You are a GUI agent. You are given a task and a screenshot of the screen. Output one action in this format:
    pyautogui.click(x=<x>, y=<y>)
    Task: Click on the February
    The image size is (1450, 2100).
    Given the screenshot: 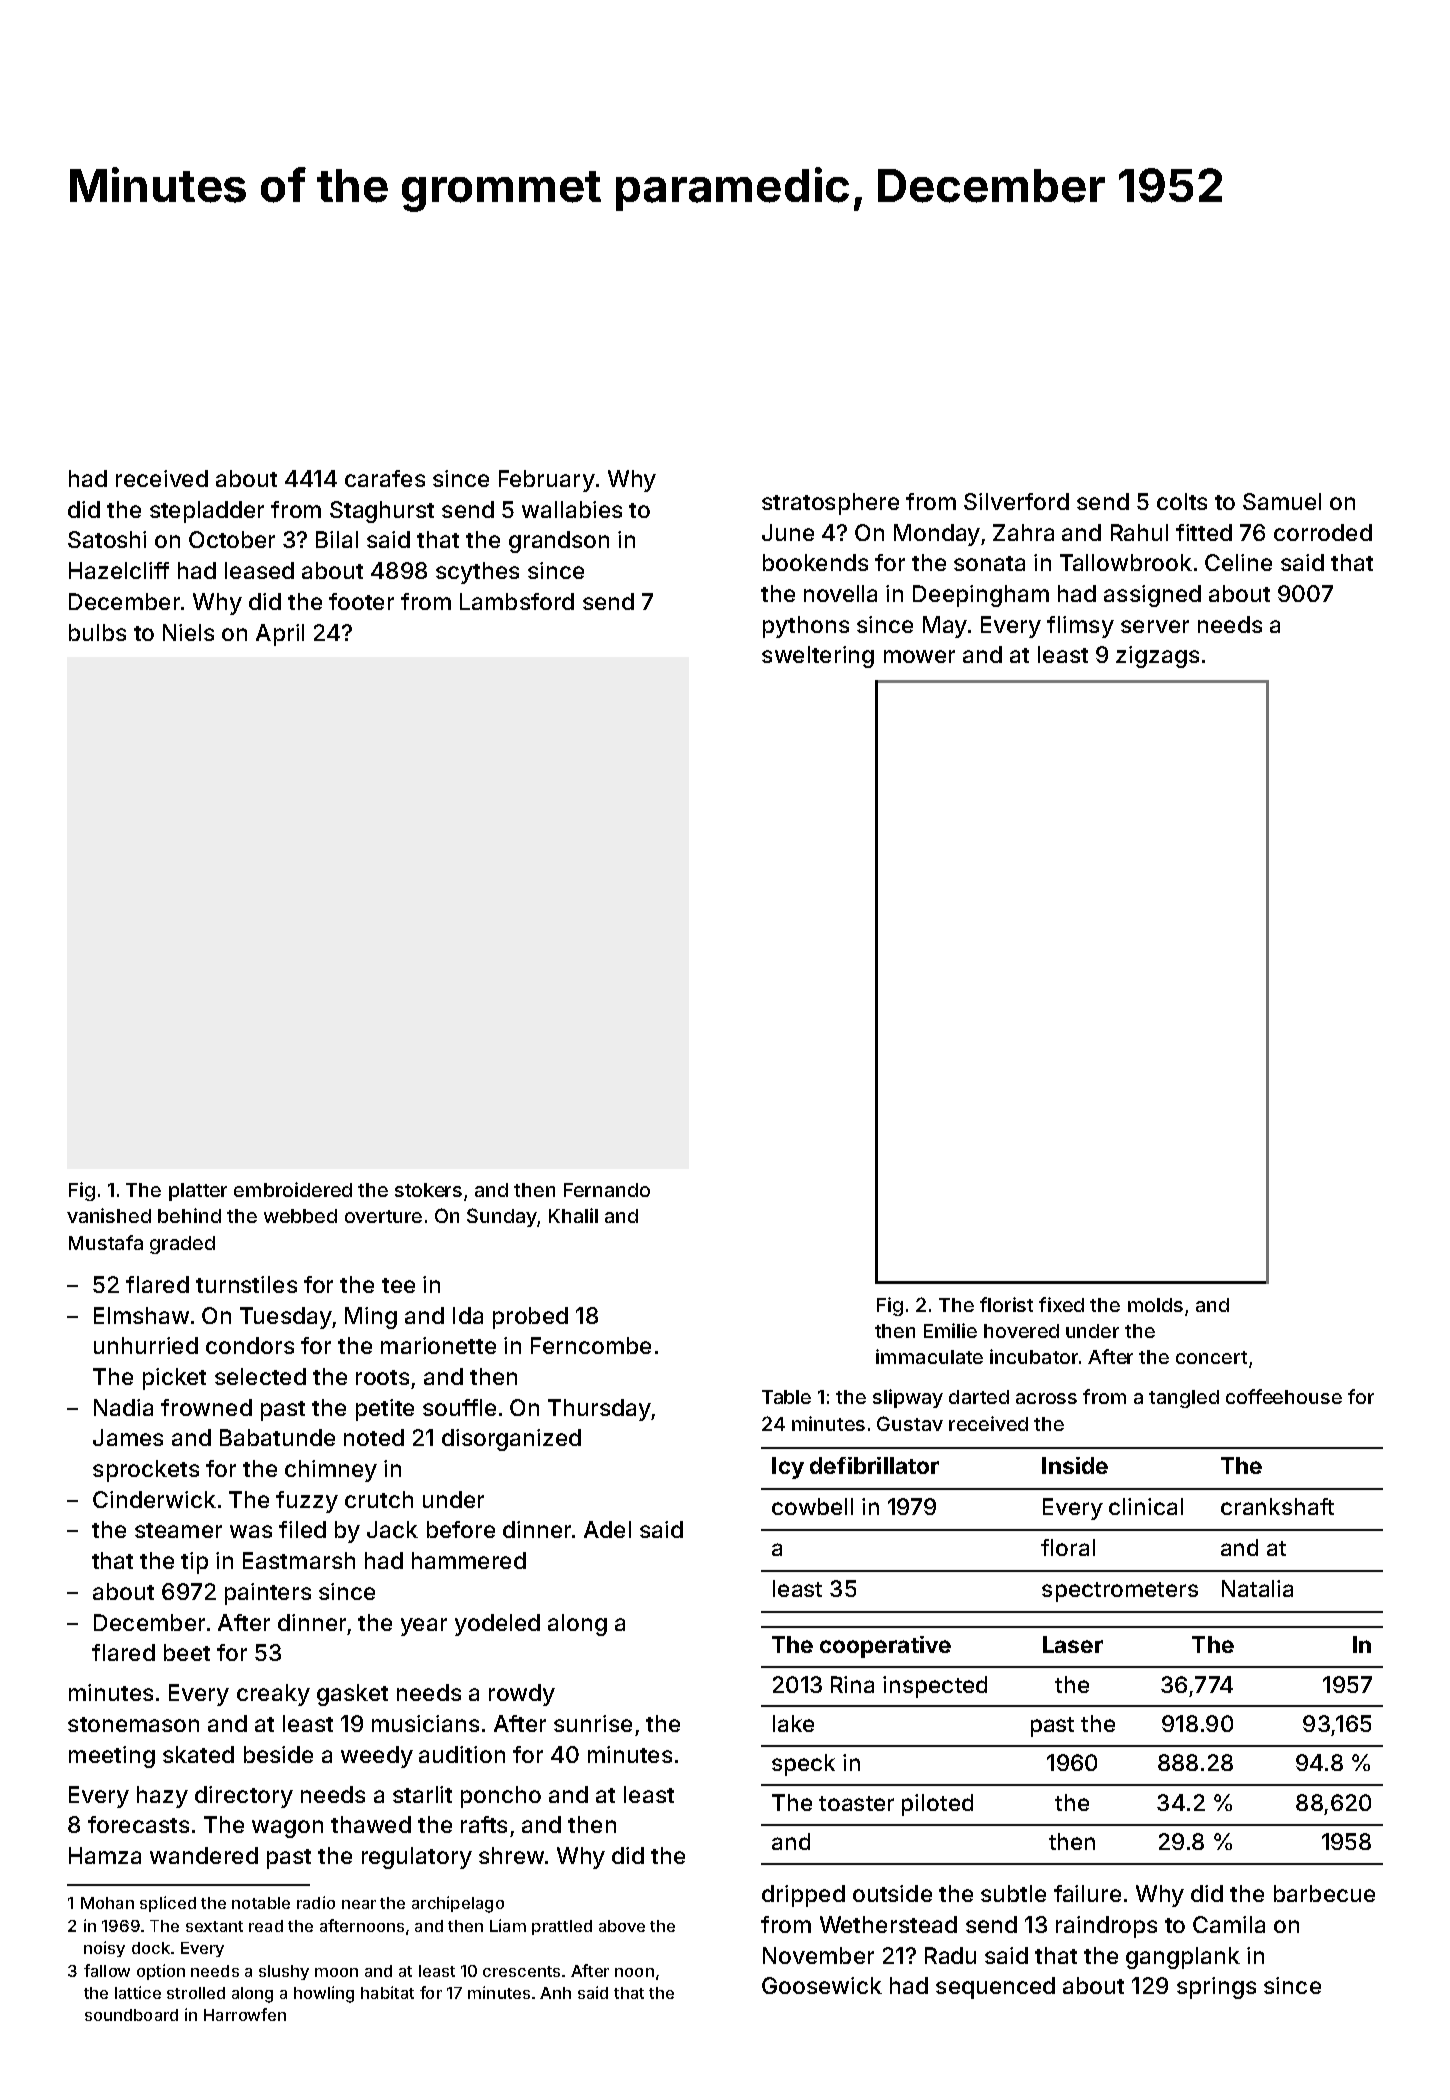 What is the action you would take?
    pyautogui.click(x=547, y=481)
